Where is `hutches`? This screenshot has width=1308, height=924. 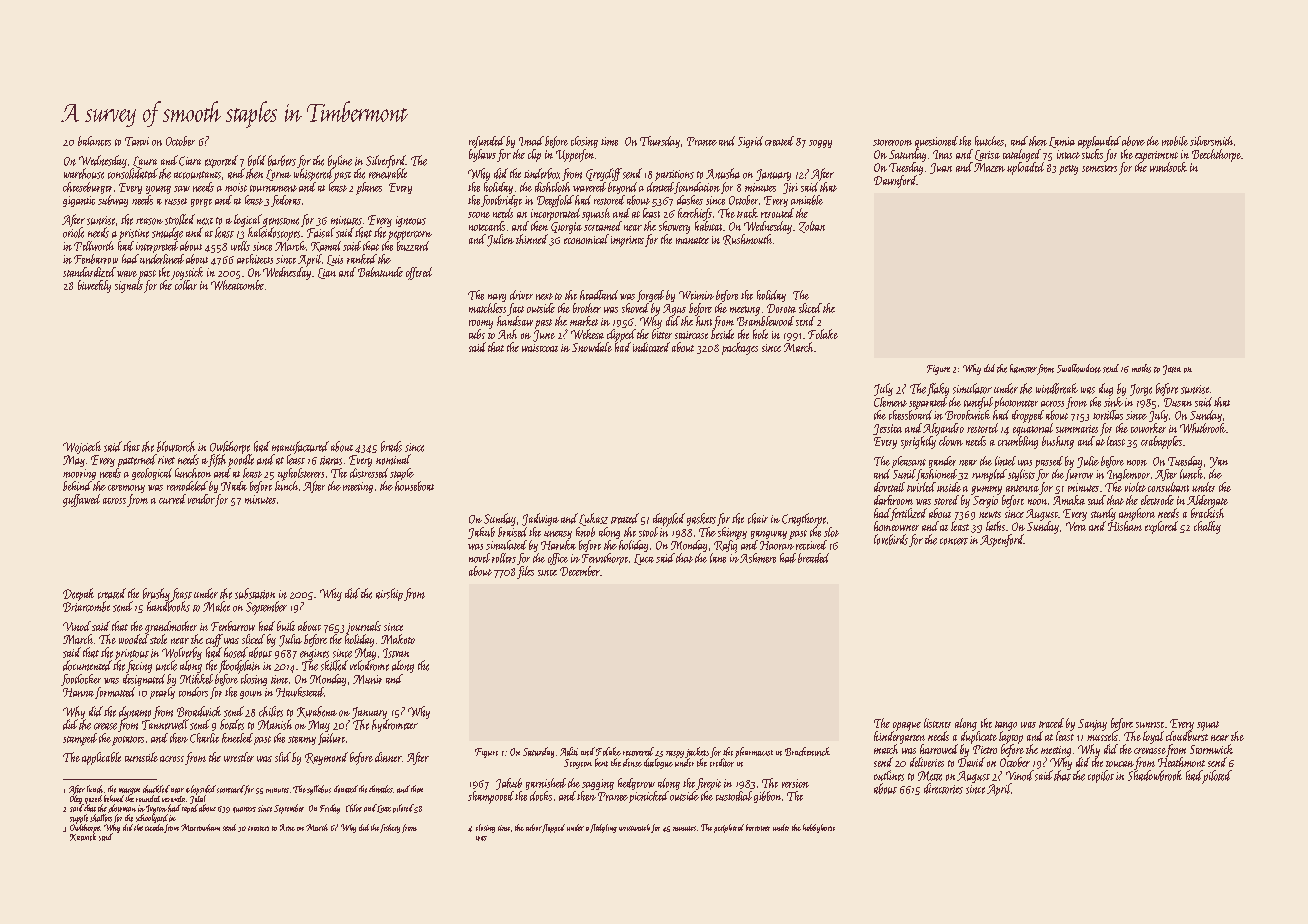 hutches is located at coordinates (989, 141).
